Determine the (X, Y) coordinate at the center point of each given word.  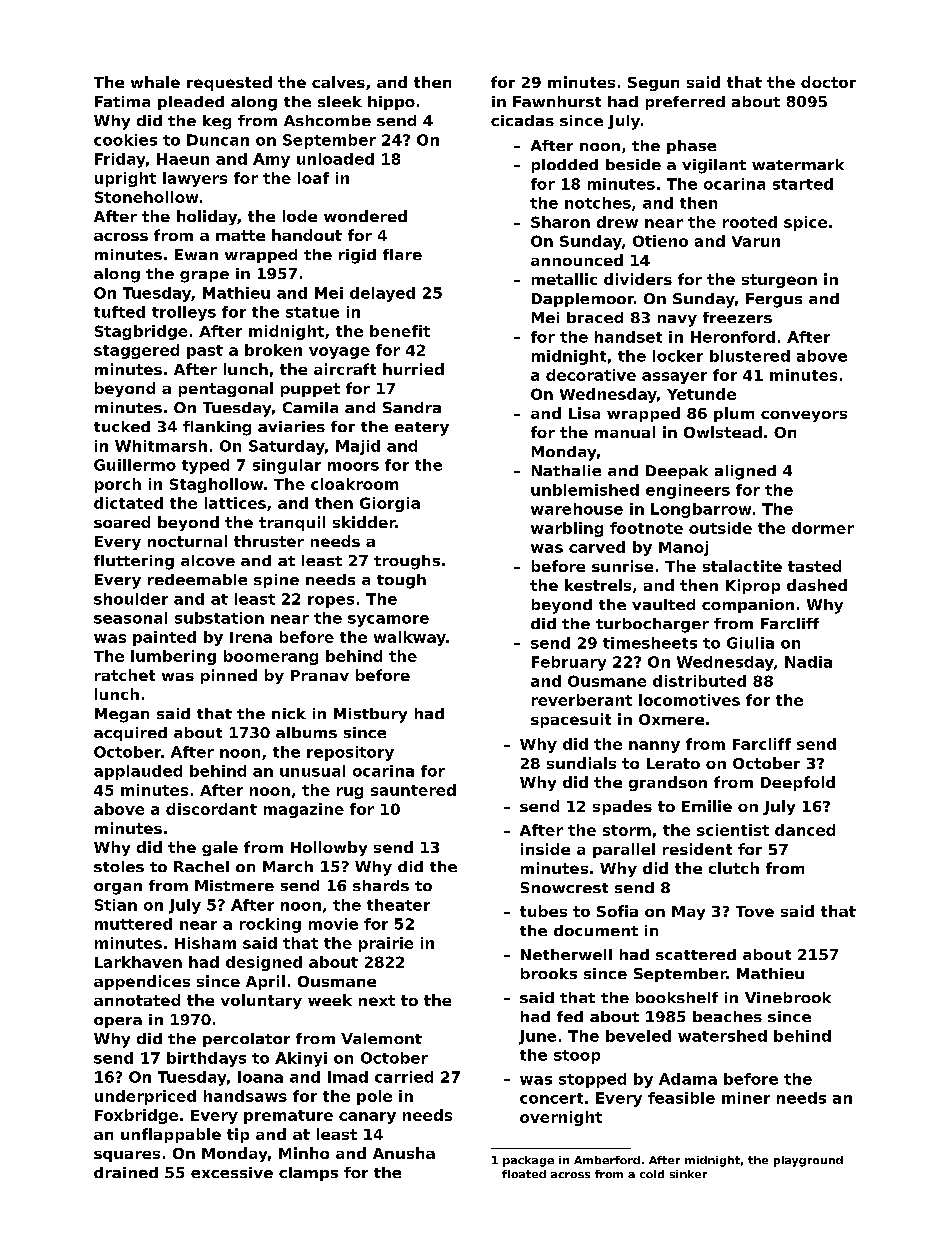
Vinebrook (788, 997)
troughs (407, 562)
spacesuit (571, 720)
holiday (207, 217)
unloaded (335, 159)
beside (633, 164)
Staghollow (216, 485)
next (377, 1000)
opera (118, 1022)
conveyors (804, 416)
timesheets (650, 643)
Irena (251, 637)
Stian (116, 905)
